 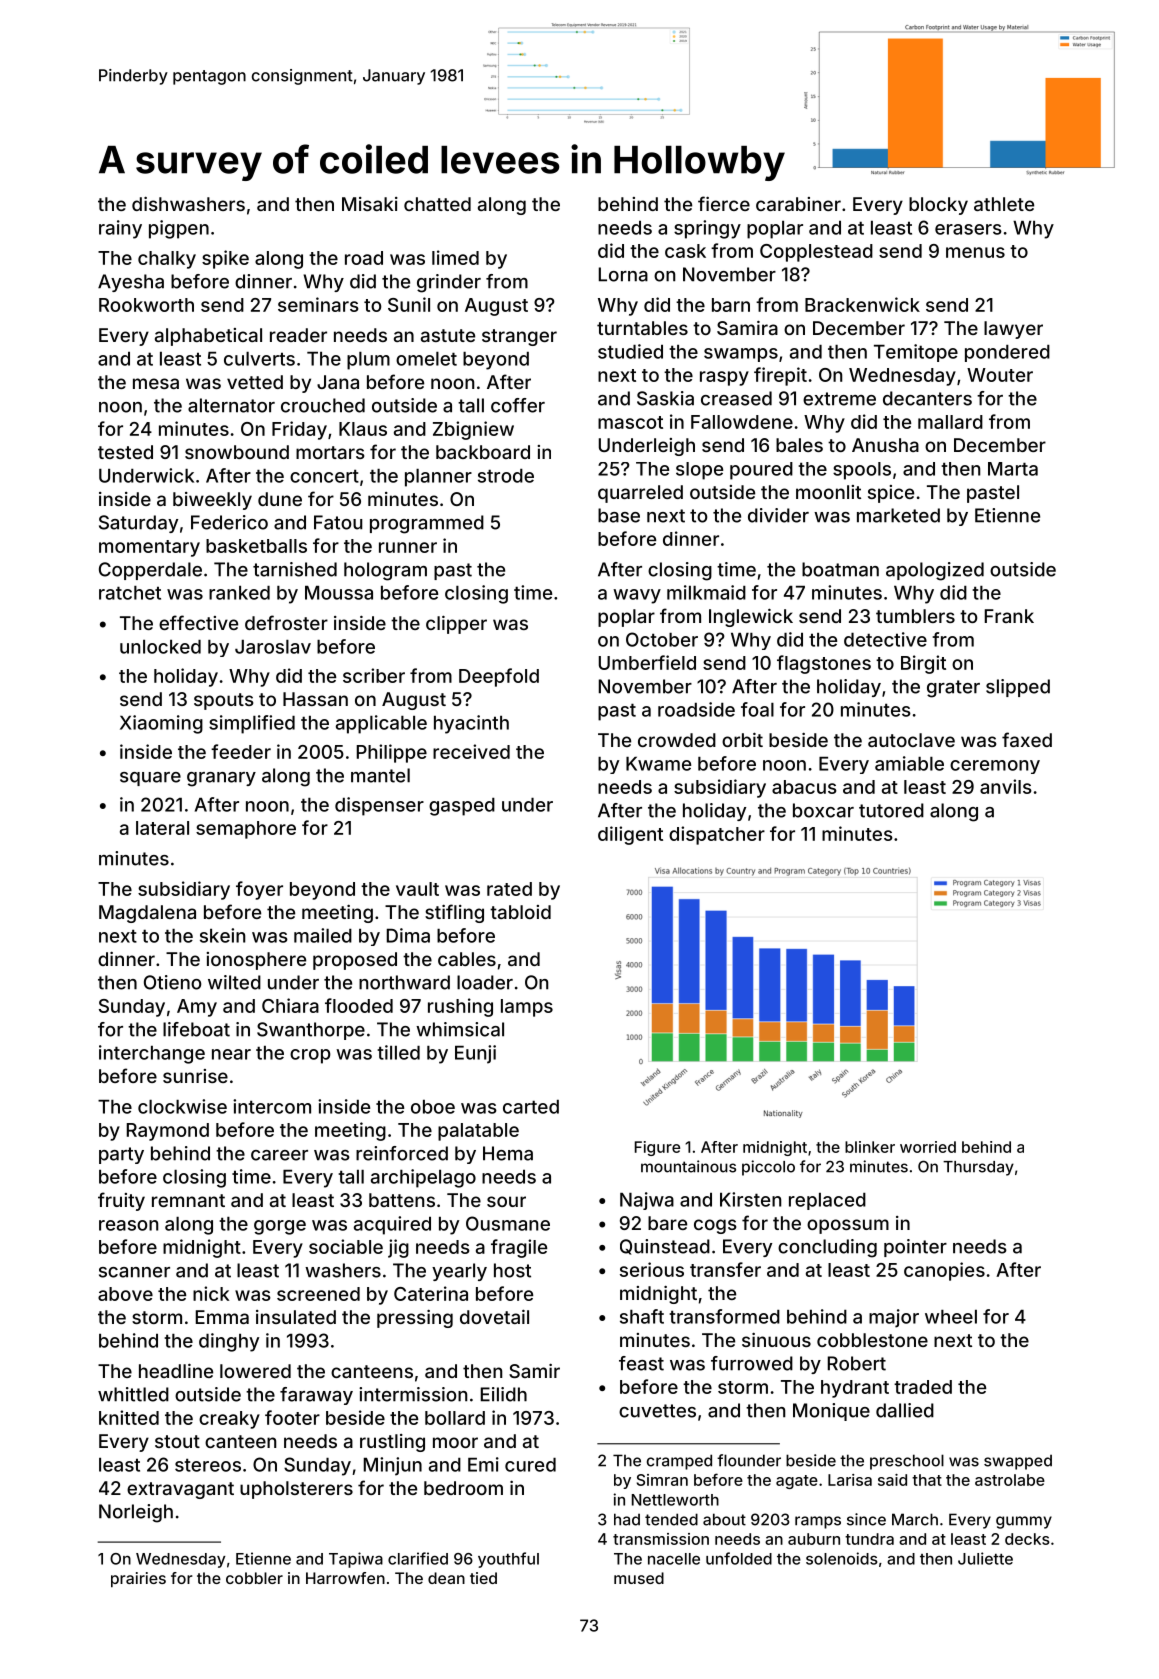 What do you see at coordinates (120, 229) in the screenshot?
I see `rainy` at bounding box center [120, 229].
